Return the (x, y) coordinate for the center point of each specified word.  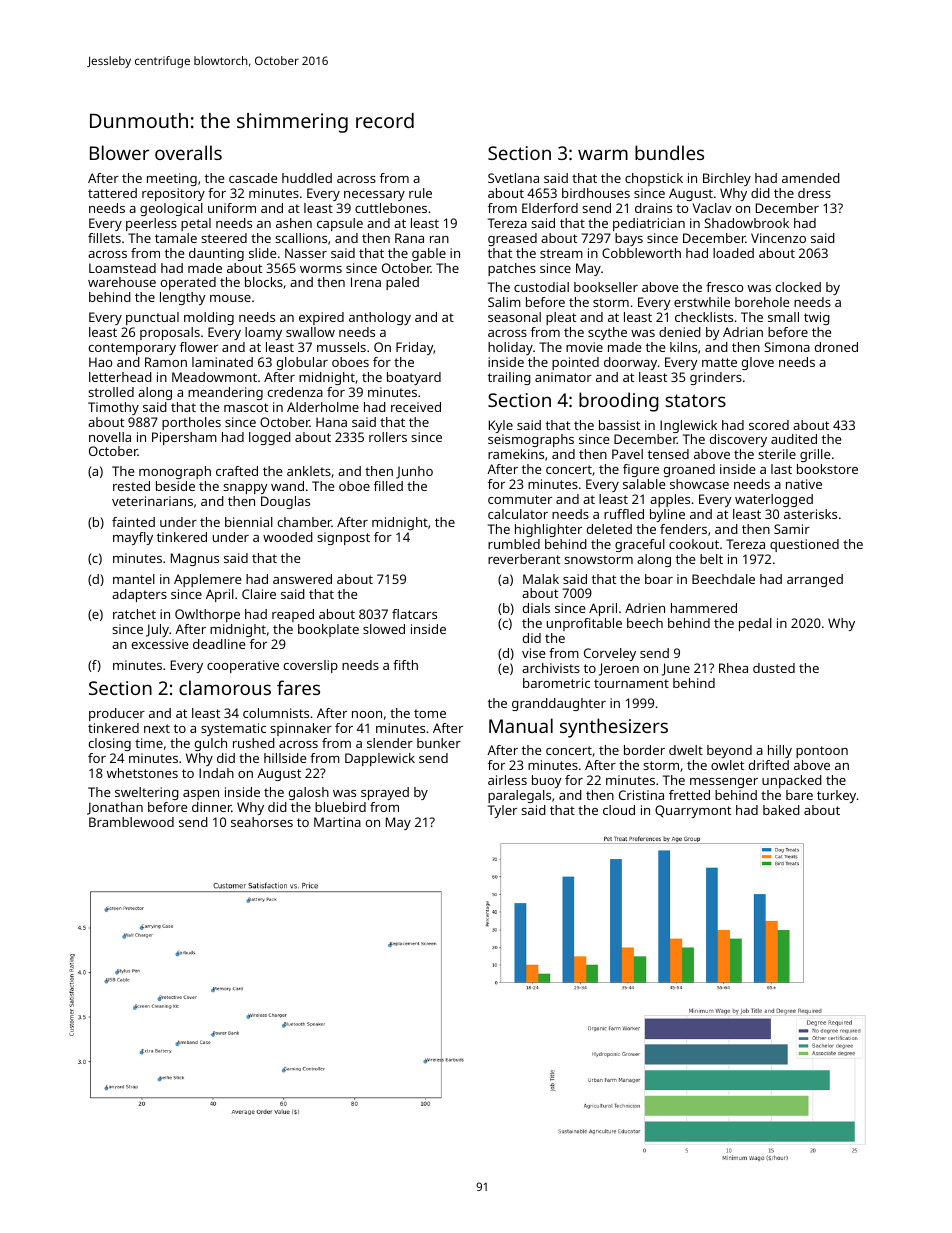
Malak (541, 579)
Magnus (195, 559)
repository (173, 194)
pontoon (822, 752)
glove (758, 363)
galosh (309, 793)
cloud (619, 810)
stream (561, 253)
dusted (774, 668)
